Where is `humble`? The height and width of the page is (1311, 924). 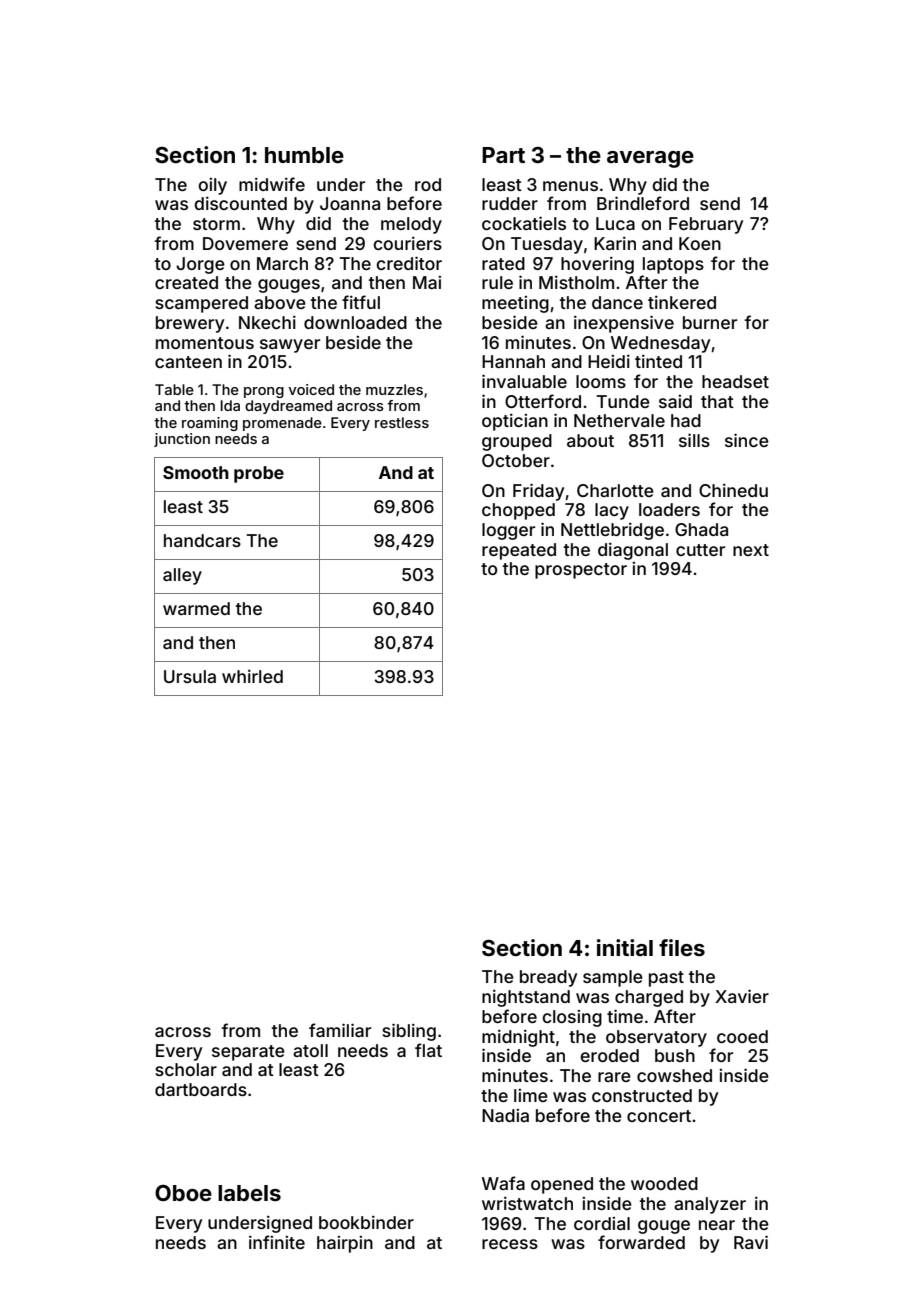
humble is located at coordinates (304, 155).
